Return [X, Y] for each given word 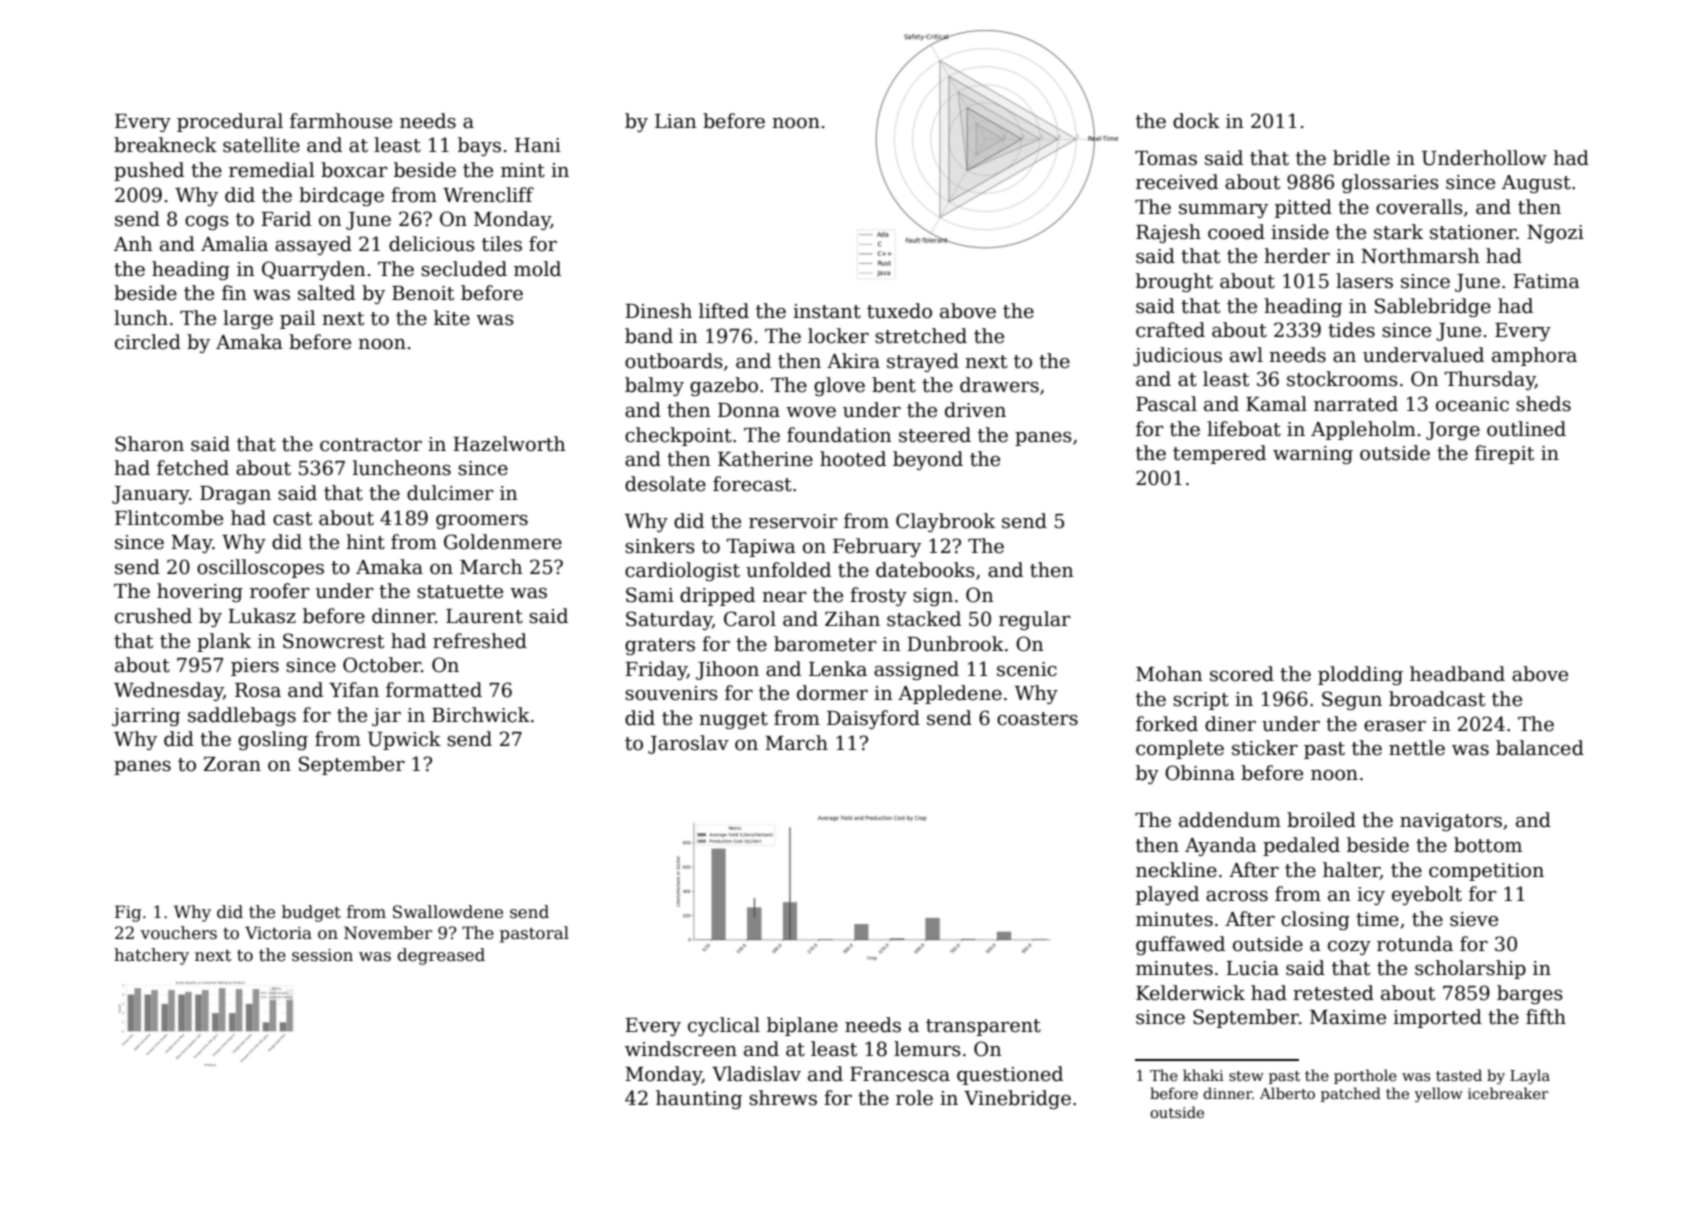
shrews [783, 1098]
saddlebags [242, 716]
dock [1196, 121]
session [322, 955]
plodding [1360, 675]
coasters [1037, 719]
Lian [676, 121]
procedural [230, 122]
